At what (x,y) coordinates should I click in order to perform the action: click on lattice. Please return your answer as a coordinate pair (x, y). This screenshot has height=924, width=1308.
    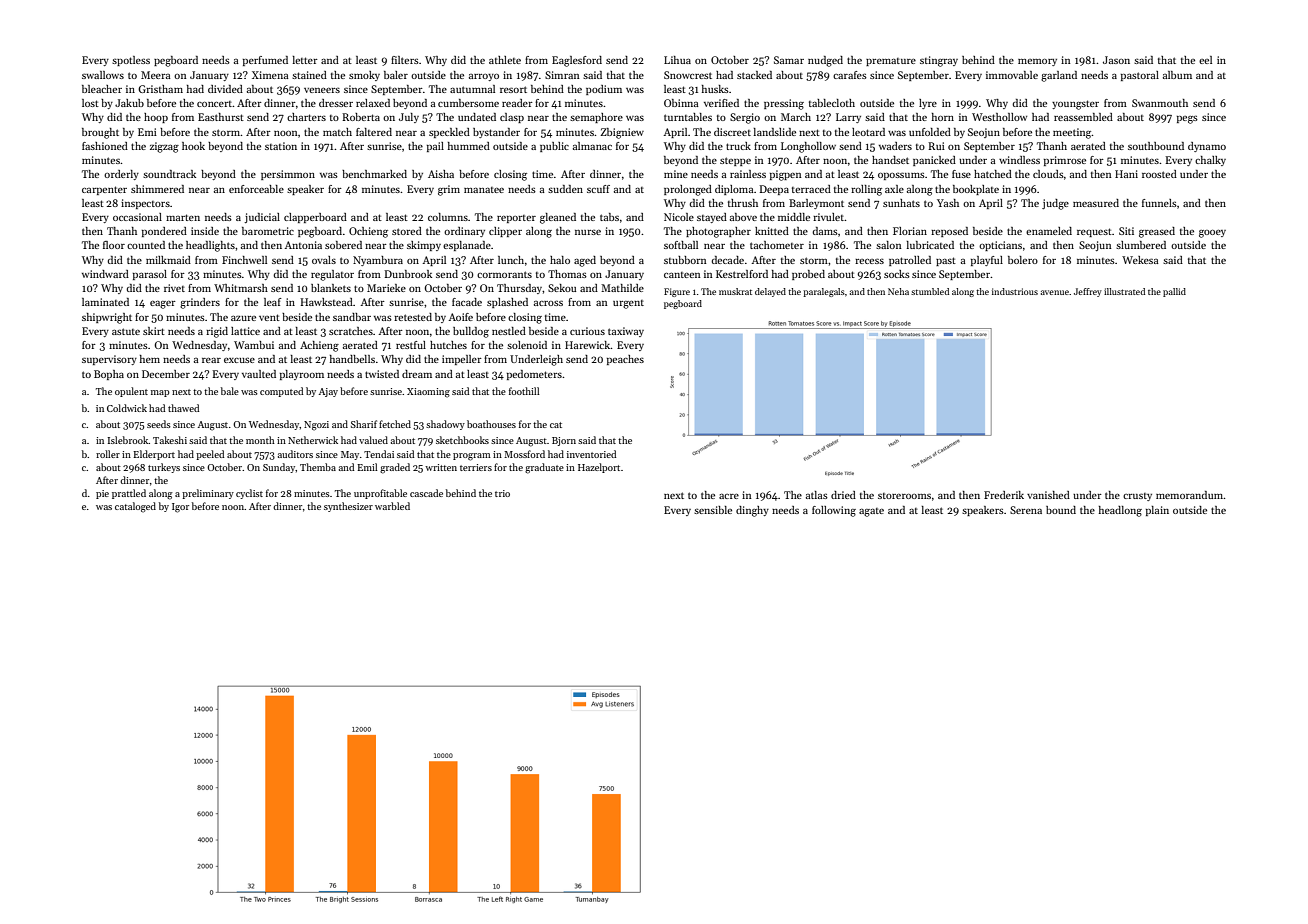
    Looking at the image, I should click on (245, 331).
